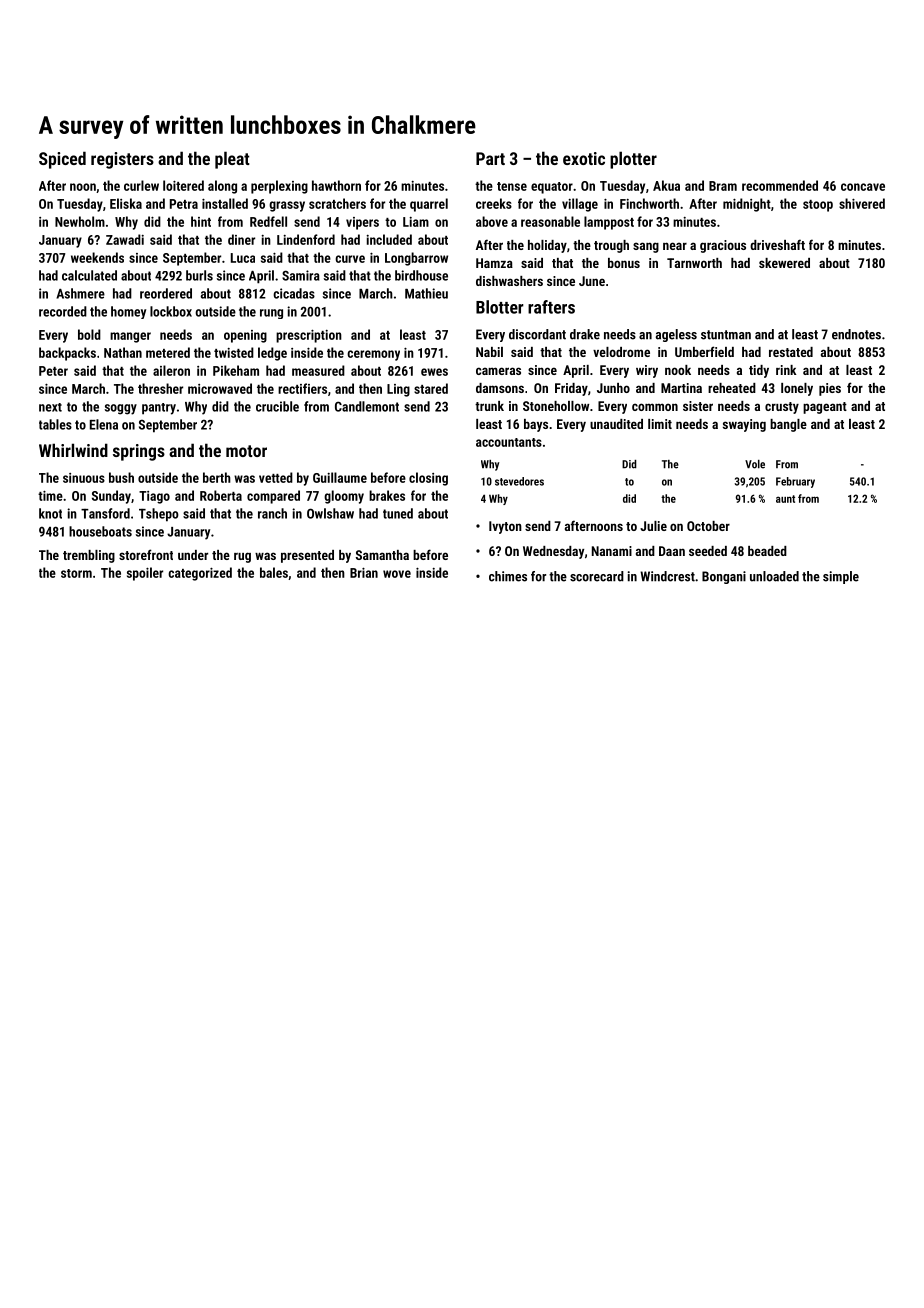  I want to click on perplexing, so click(279, 187).
